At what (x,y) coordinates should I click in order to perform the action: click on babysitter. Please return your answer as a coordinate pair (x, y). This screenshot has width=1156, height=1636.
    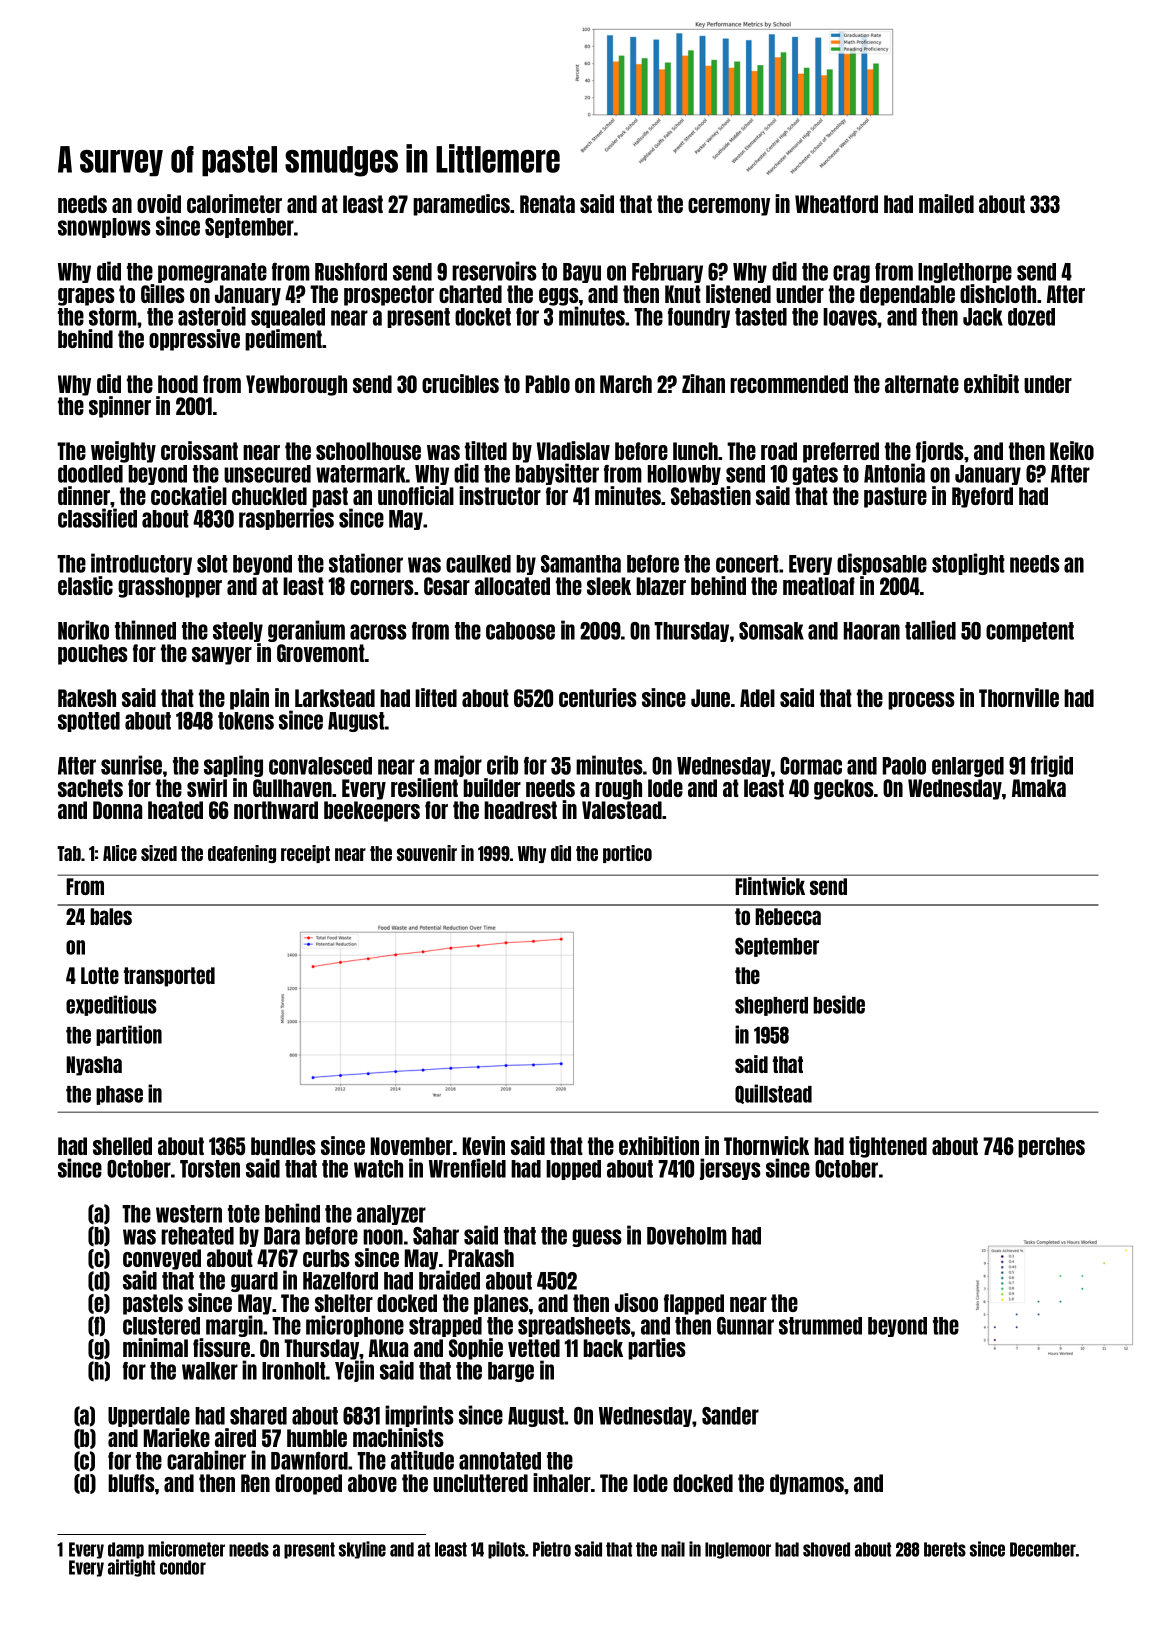
    Looking at the image, I should click on (557, 474).
